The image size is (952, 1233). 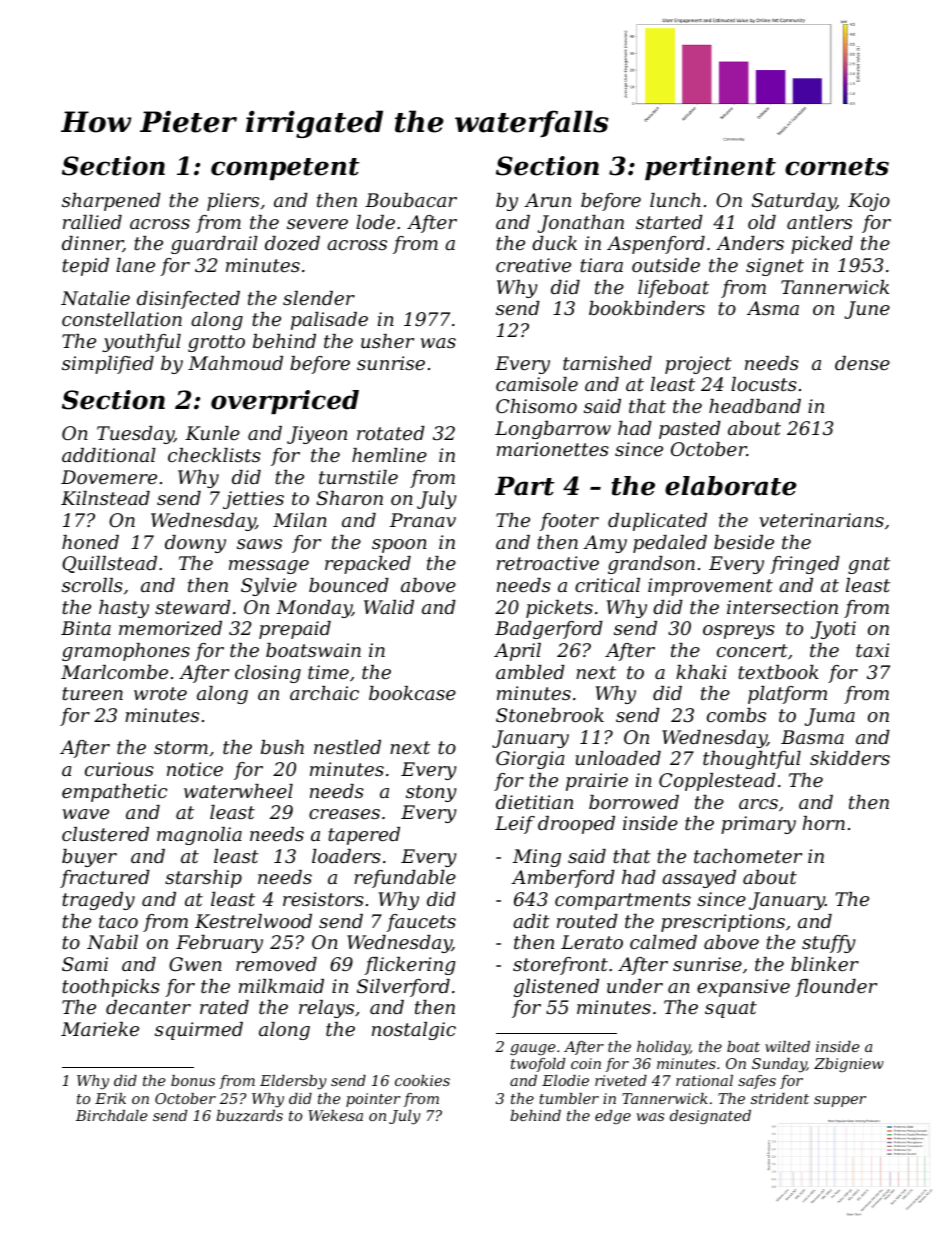 I want to click on starship, so click(x=203, y=879).
